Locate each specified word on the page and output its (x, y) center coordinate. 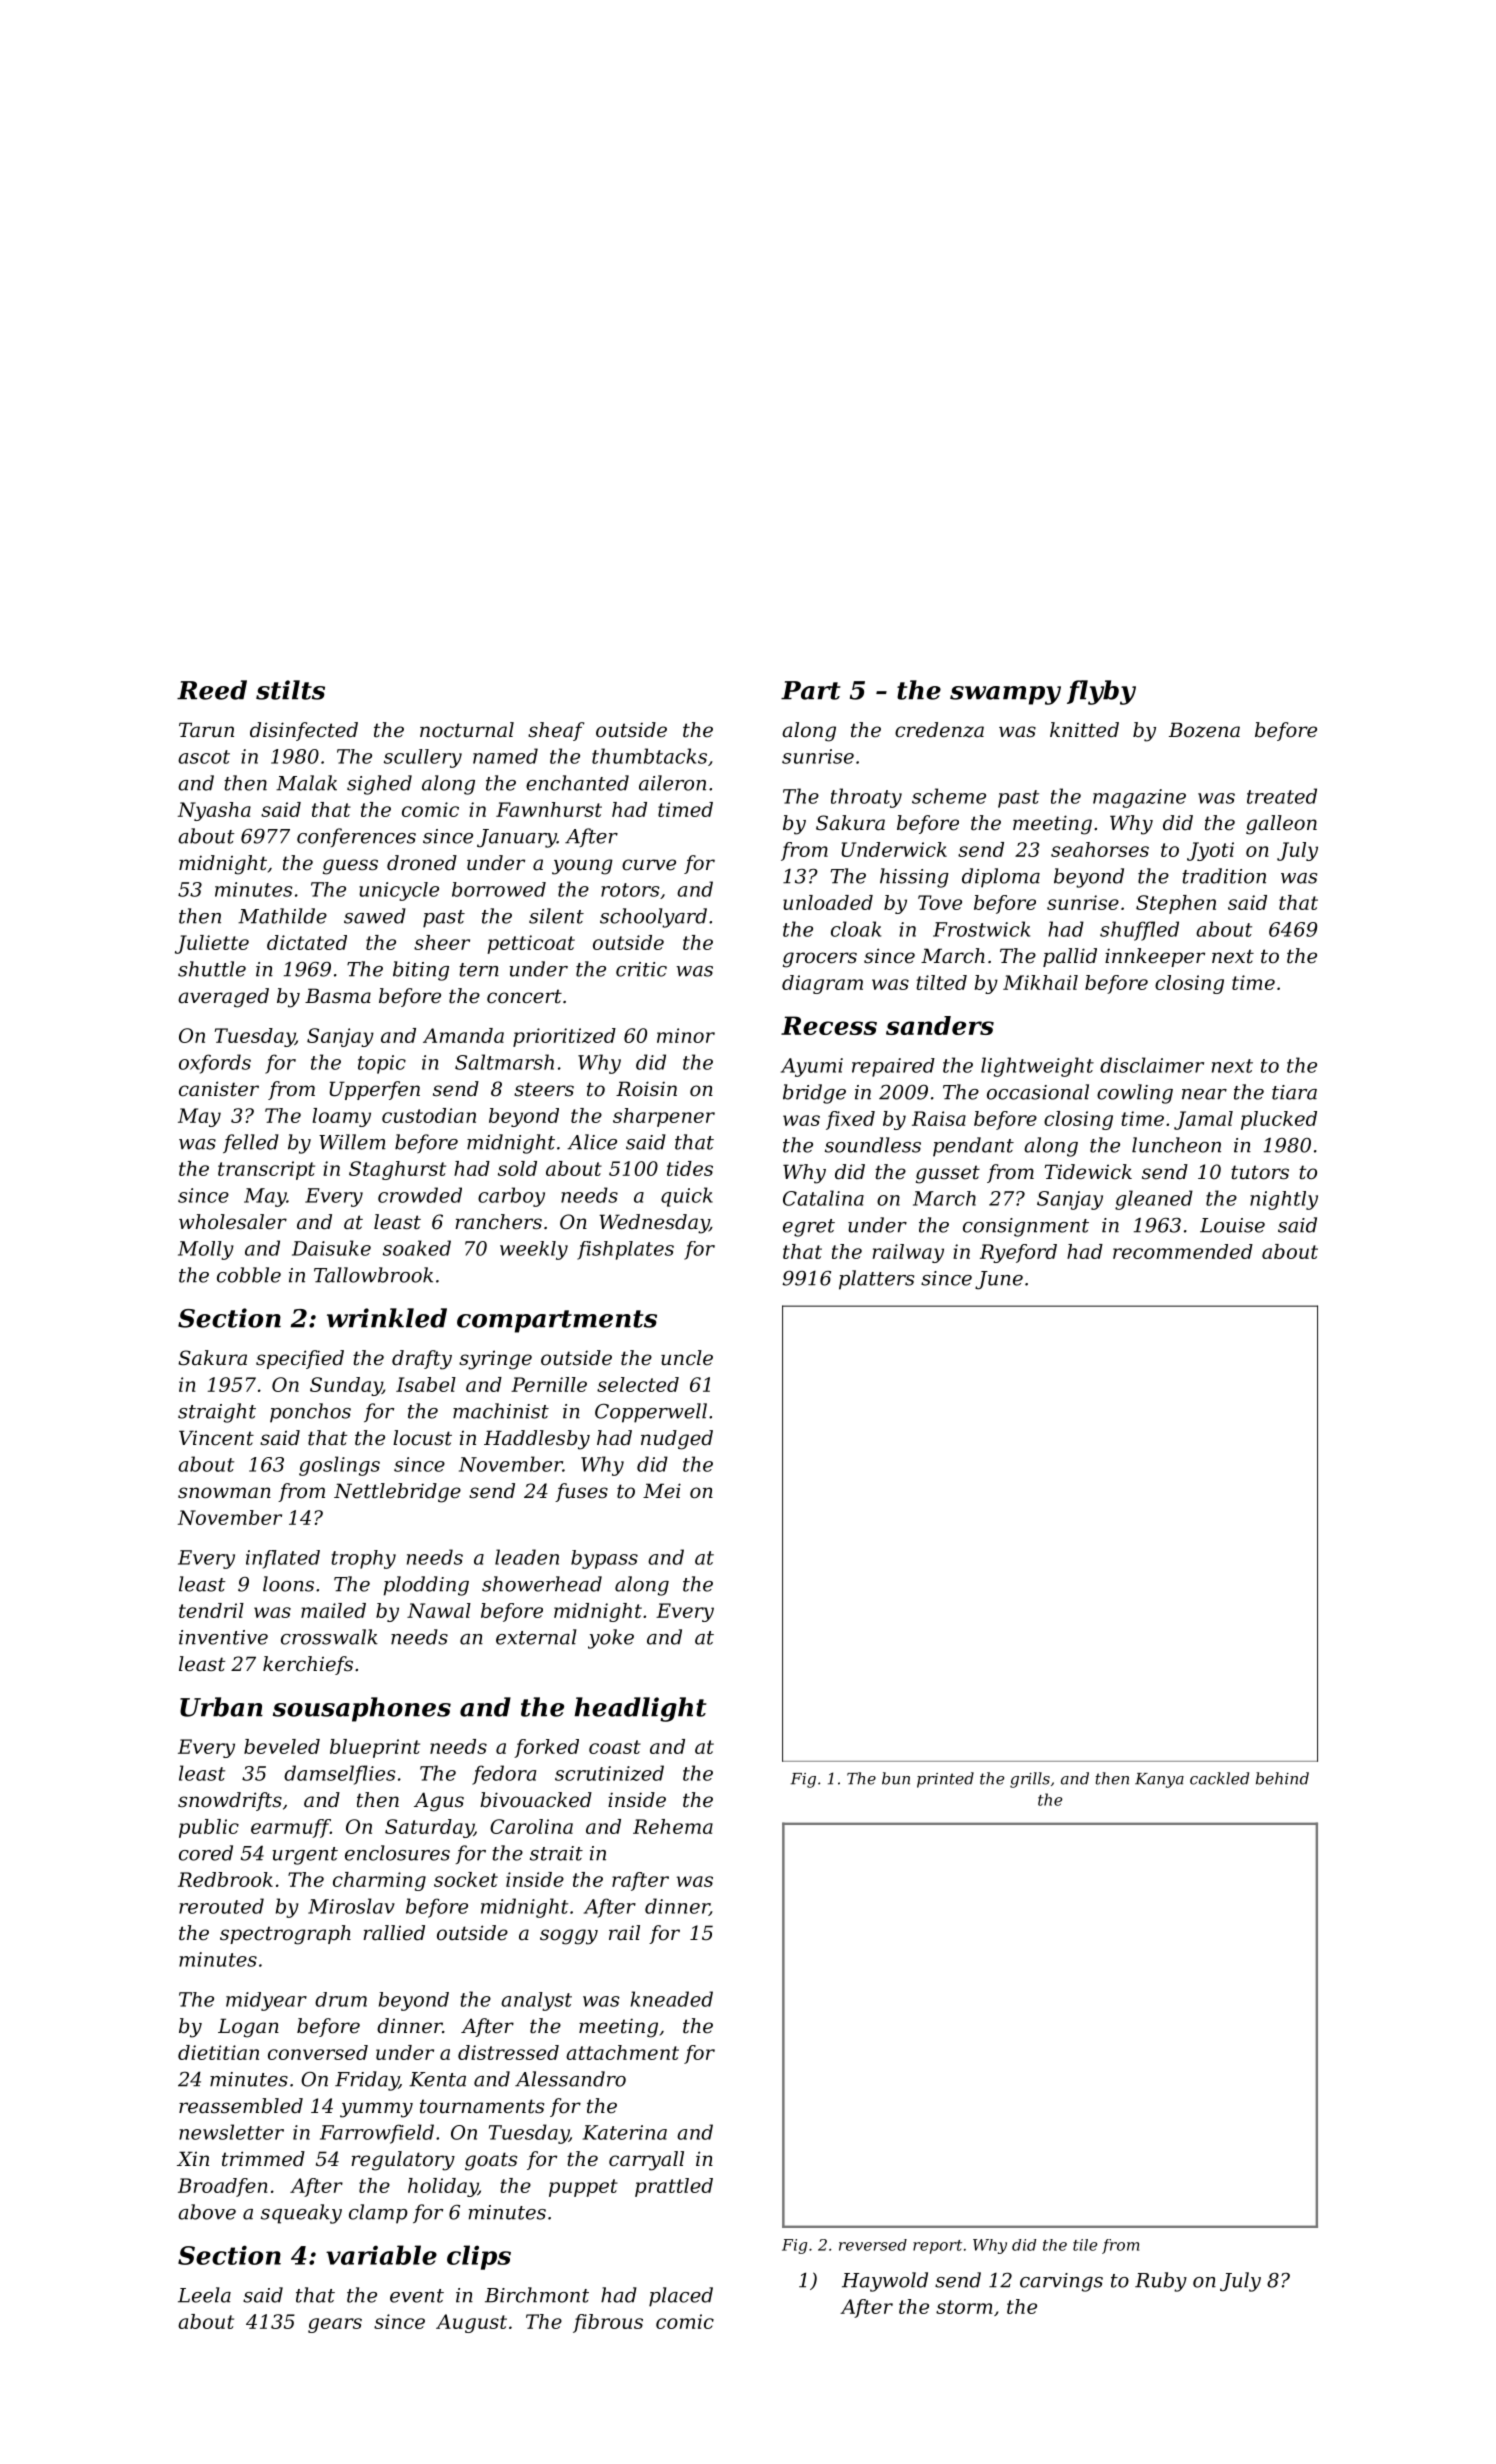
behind (1282, 1778)
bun (896, 1778)
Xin (193, 2158)
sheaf (556, 731)
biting (421, 971)
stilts (290, 690)
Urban (221, 1707)
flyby (1101, 692)
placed (681, 2297)
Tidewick (1088, 1172)
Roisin (646, 1089)
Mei (662, 1491)
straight (217, 1413)
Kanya (1159, 1780)
